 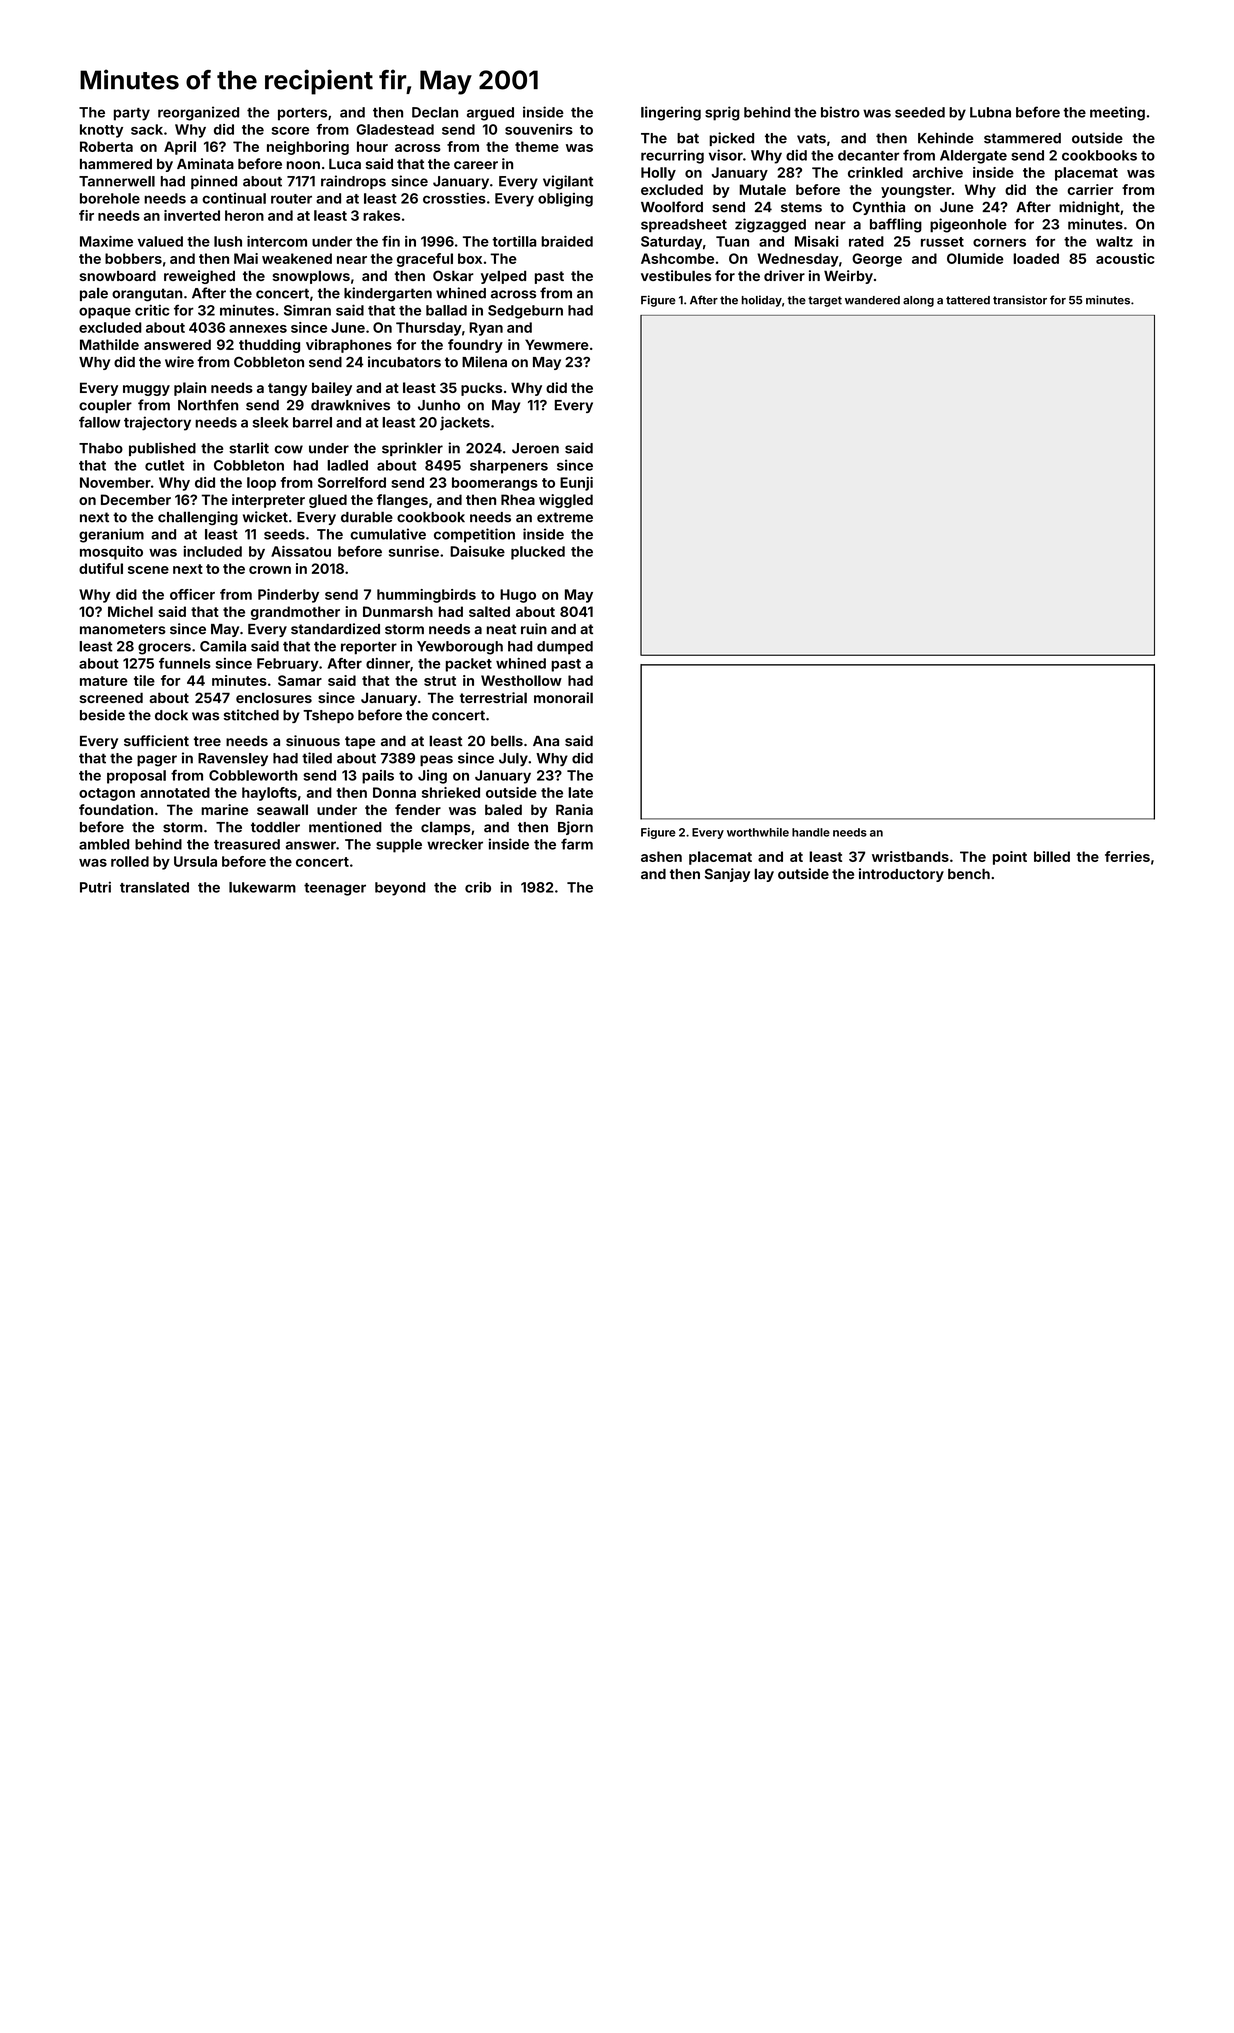 I want to click on incubators, so click(x=404, y=362).
